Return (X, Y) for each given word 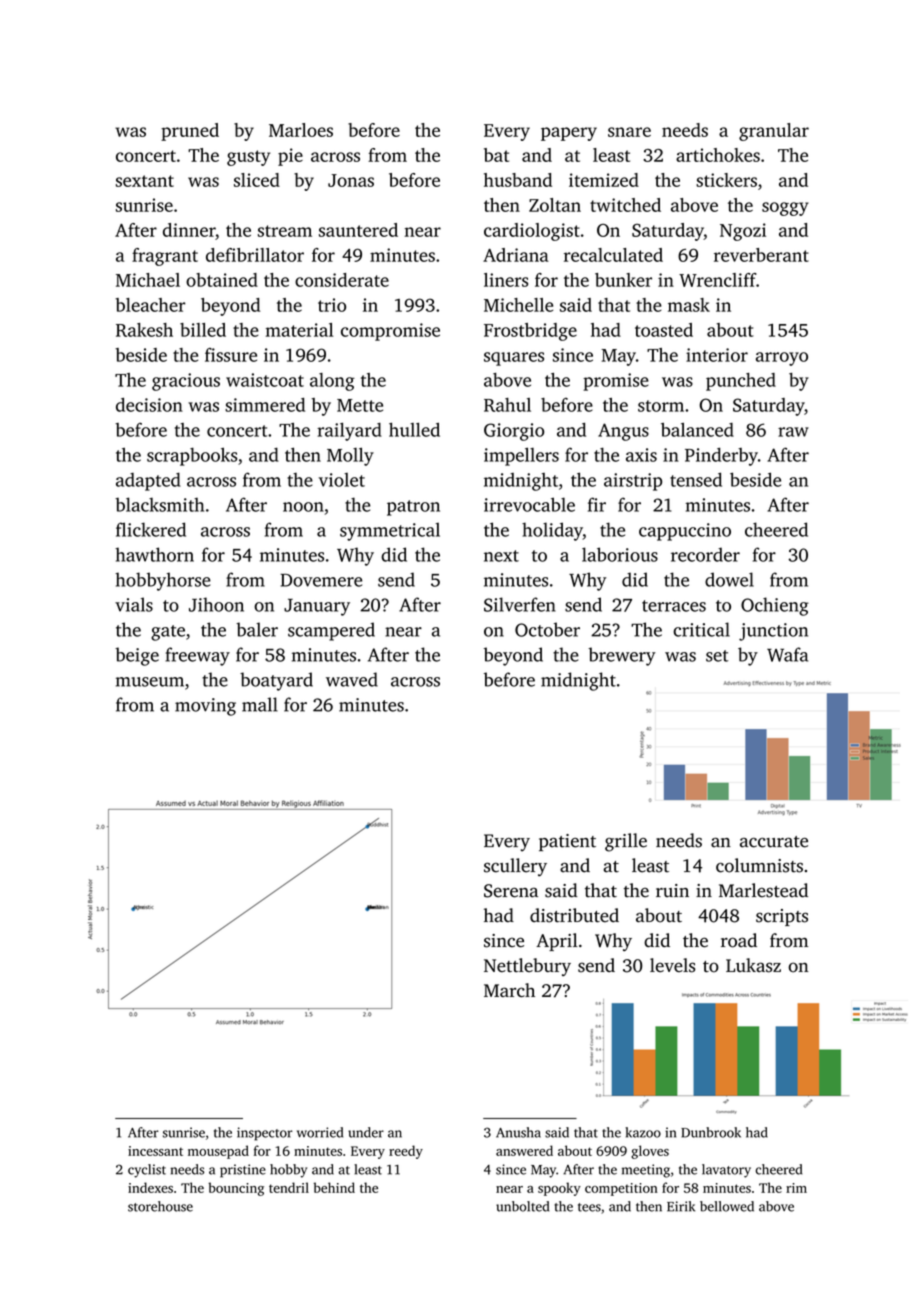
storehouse (160, 1206)
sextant (145, 181)
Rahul (507, 405)
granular (774, 132)
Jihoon (216, 604)
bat (496, 155)
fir (597, 504)
